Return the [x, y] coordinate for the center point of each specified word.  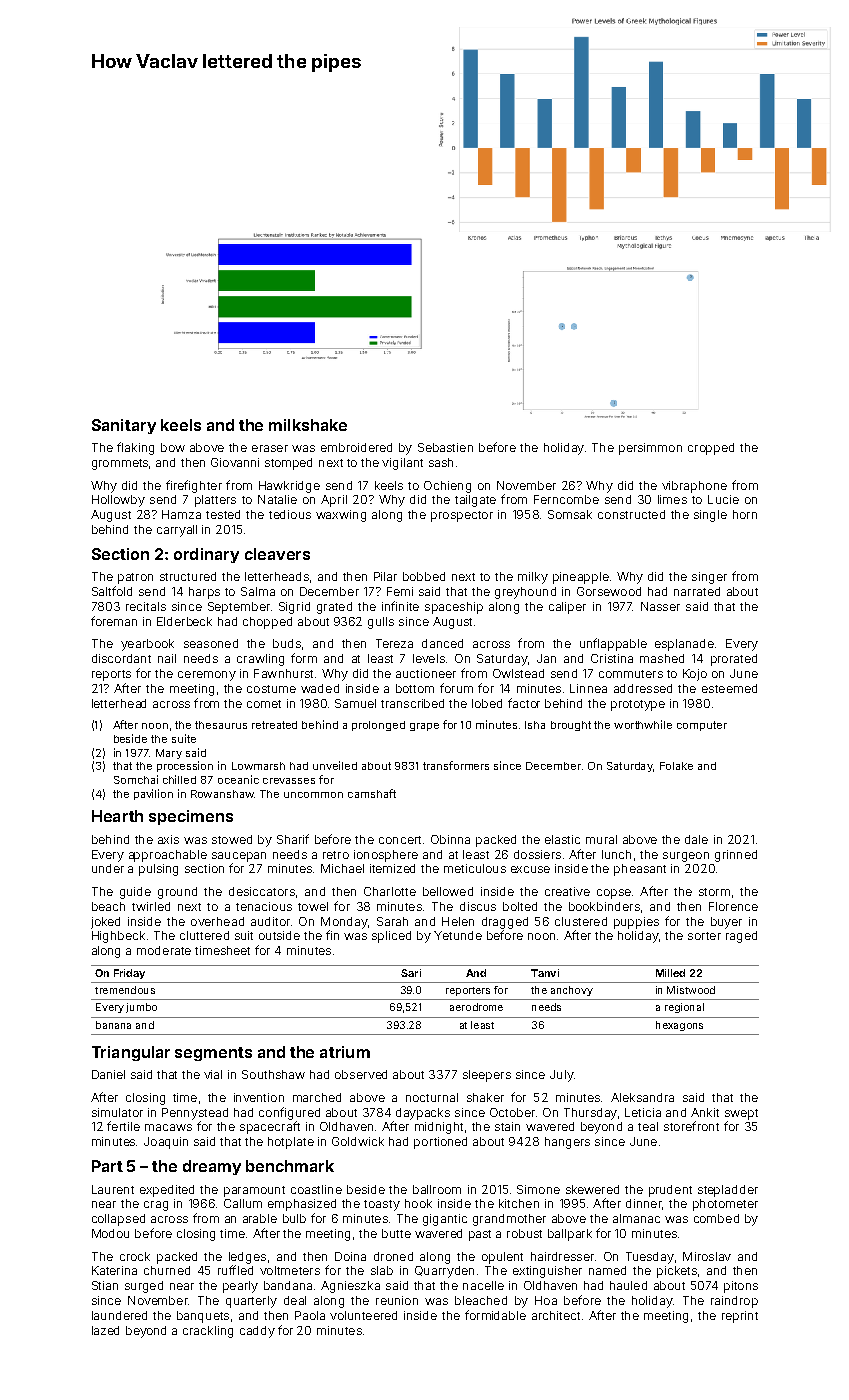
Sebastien [445, 447]
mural [601, 839]
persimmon [650, 449]
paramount [254, 1191]
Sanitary [124, 426]
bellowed [448, 891]
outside [279, 935]
